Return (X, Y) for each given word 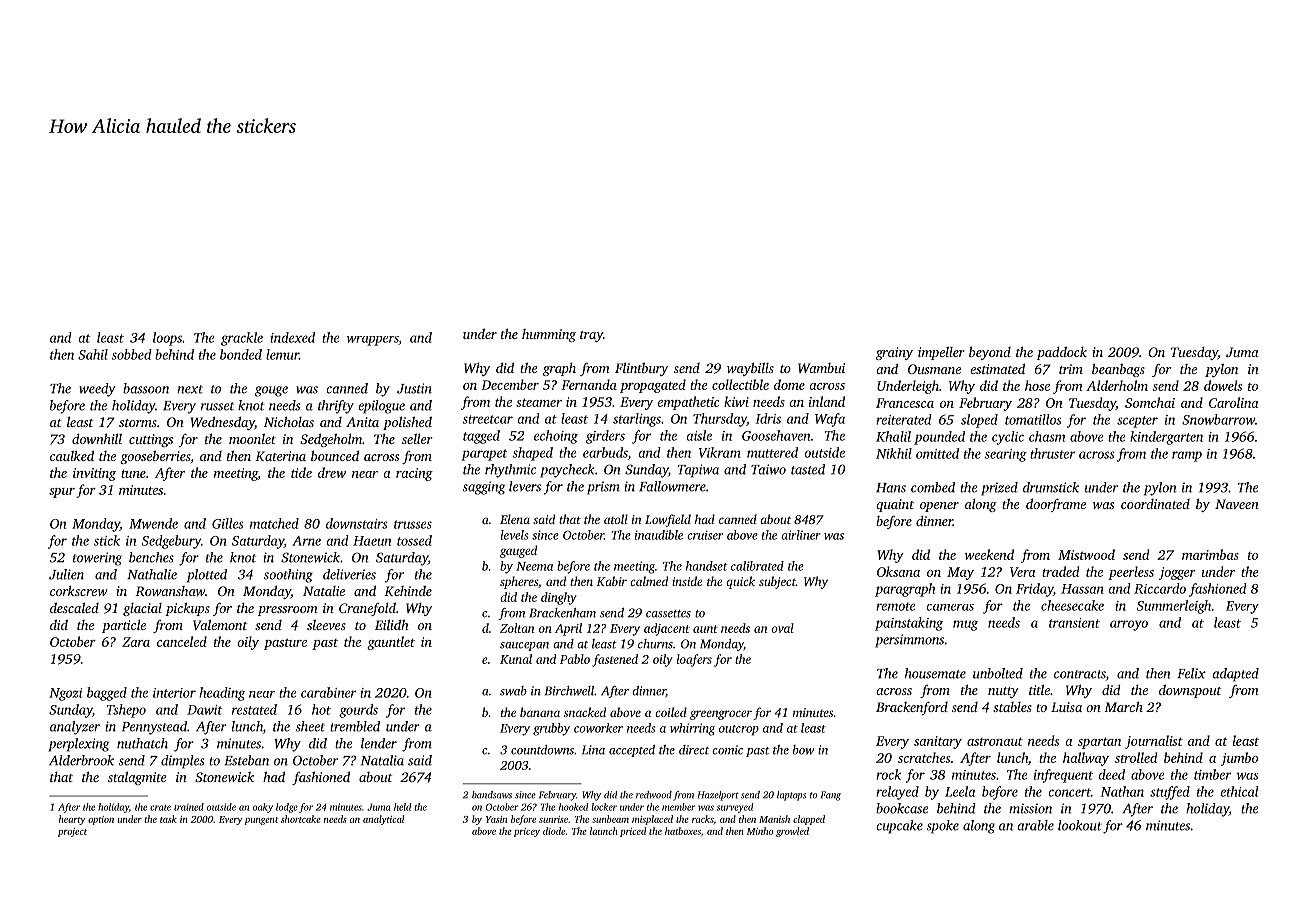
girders (605, 437)
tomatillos (1033, 419)
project (72, 832)
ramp (1187, 456)
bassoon (146, 388)
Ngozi (66, 694)
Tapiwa (698, 471)
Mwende (153, 523)
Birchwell (569, 691)
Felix (1191, 673)
